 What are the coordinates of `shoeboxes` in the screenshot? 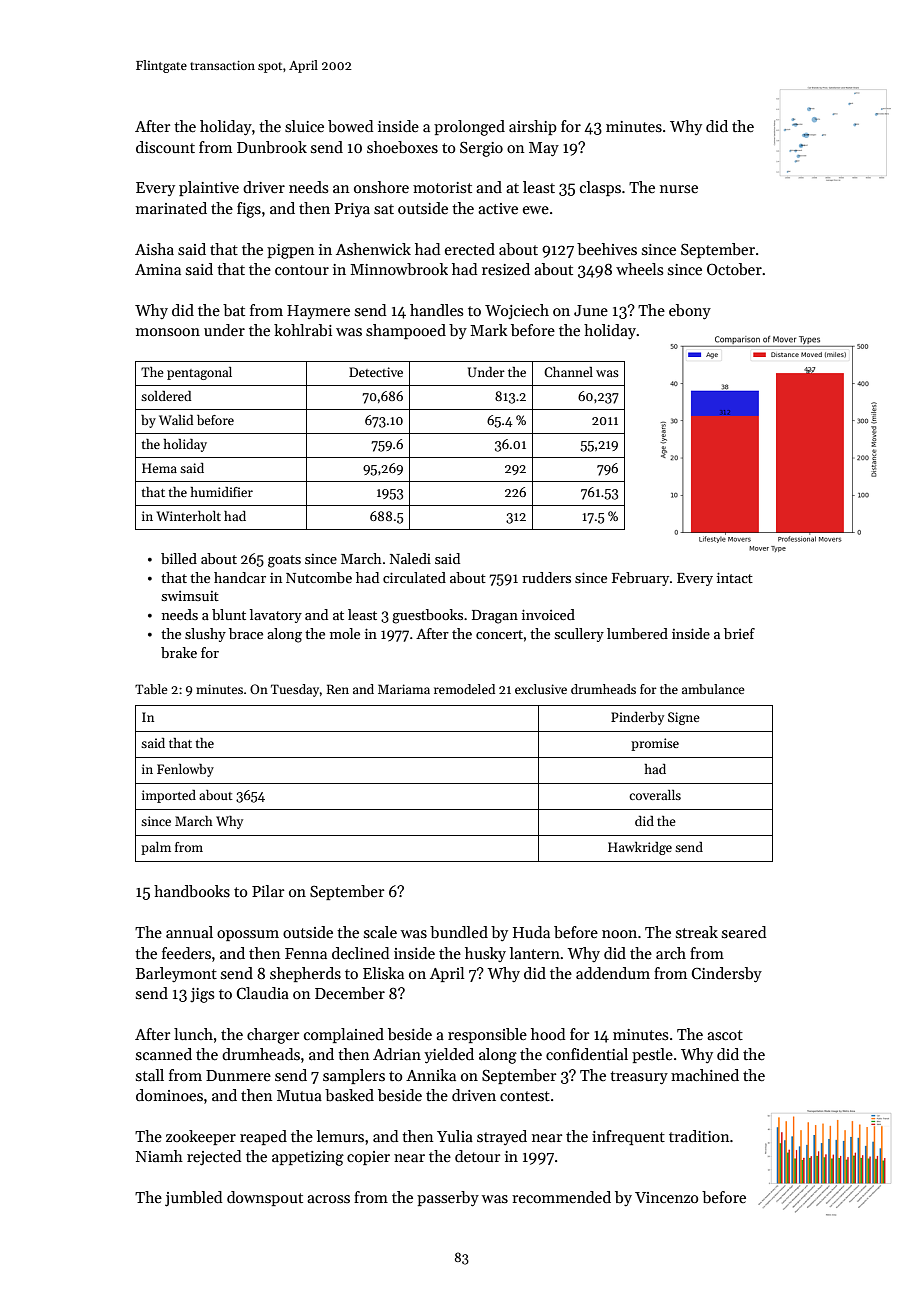 It's located at (402, 147).
